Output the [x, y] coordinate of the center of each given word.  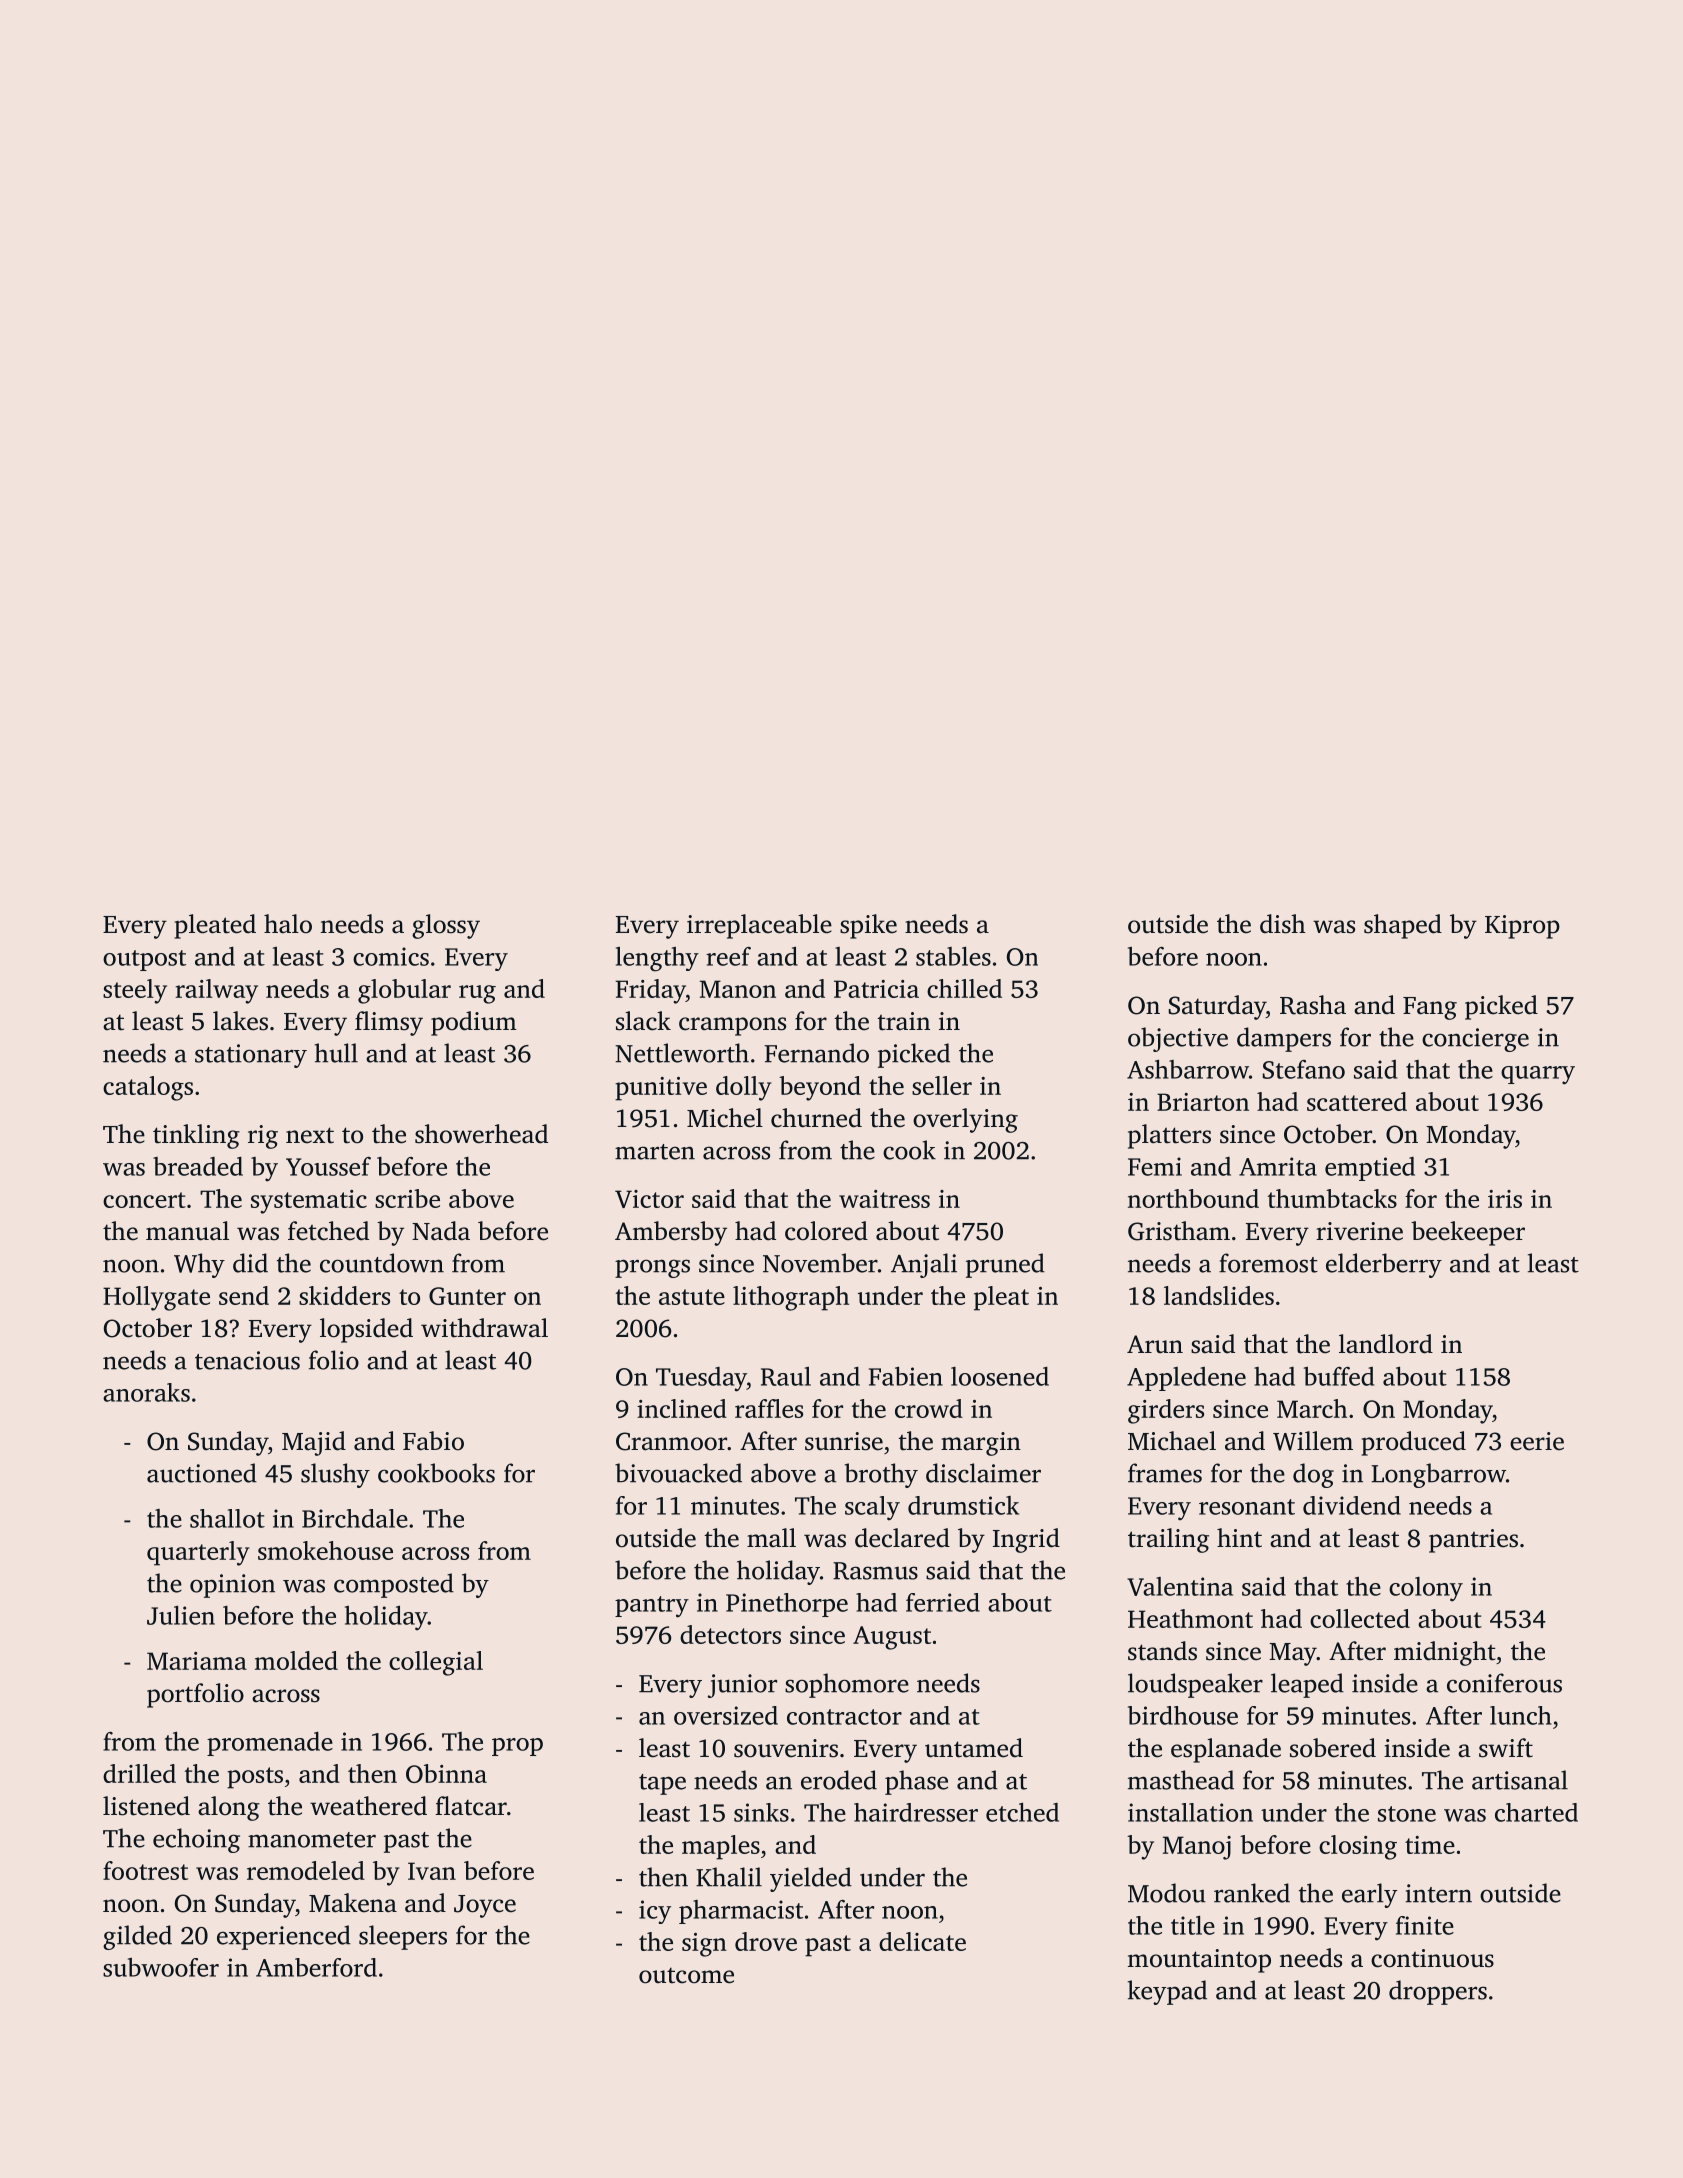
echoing [196, 1840]
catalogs [148, 1088]
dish [1283, 924]
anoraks [146, 1392]
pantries [1473, 1541]
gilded [137, 1937]
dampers [1284, 1039]
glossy [446, 926]
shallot [227, 1518]
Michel [725, 1118]
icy [655, 1912]
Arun [1155, 1344]
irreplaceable [759, 926]
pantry [652, 1607]
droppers [1438, 1992]
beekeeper [1468, 1233]
